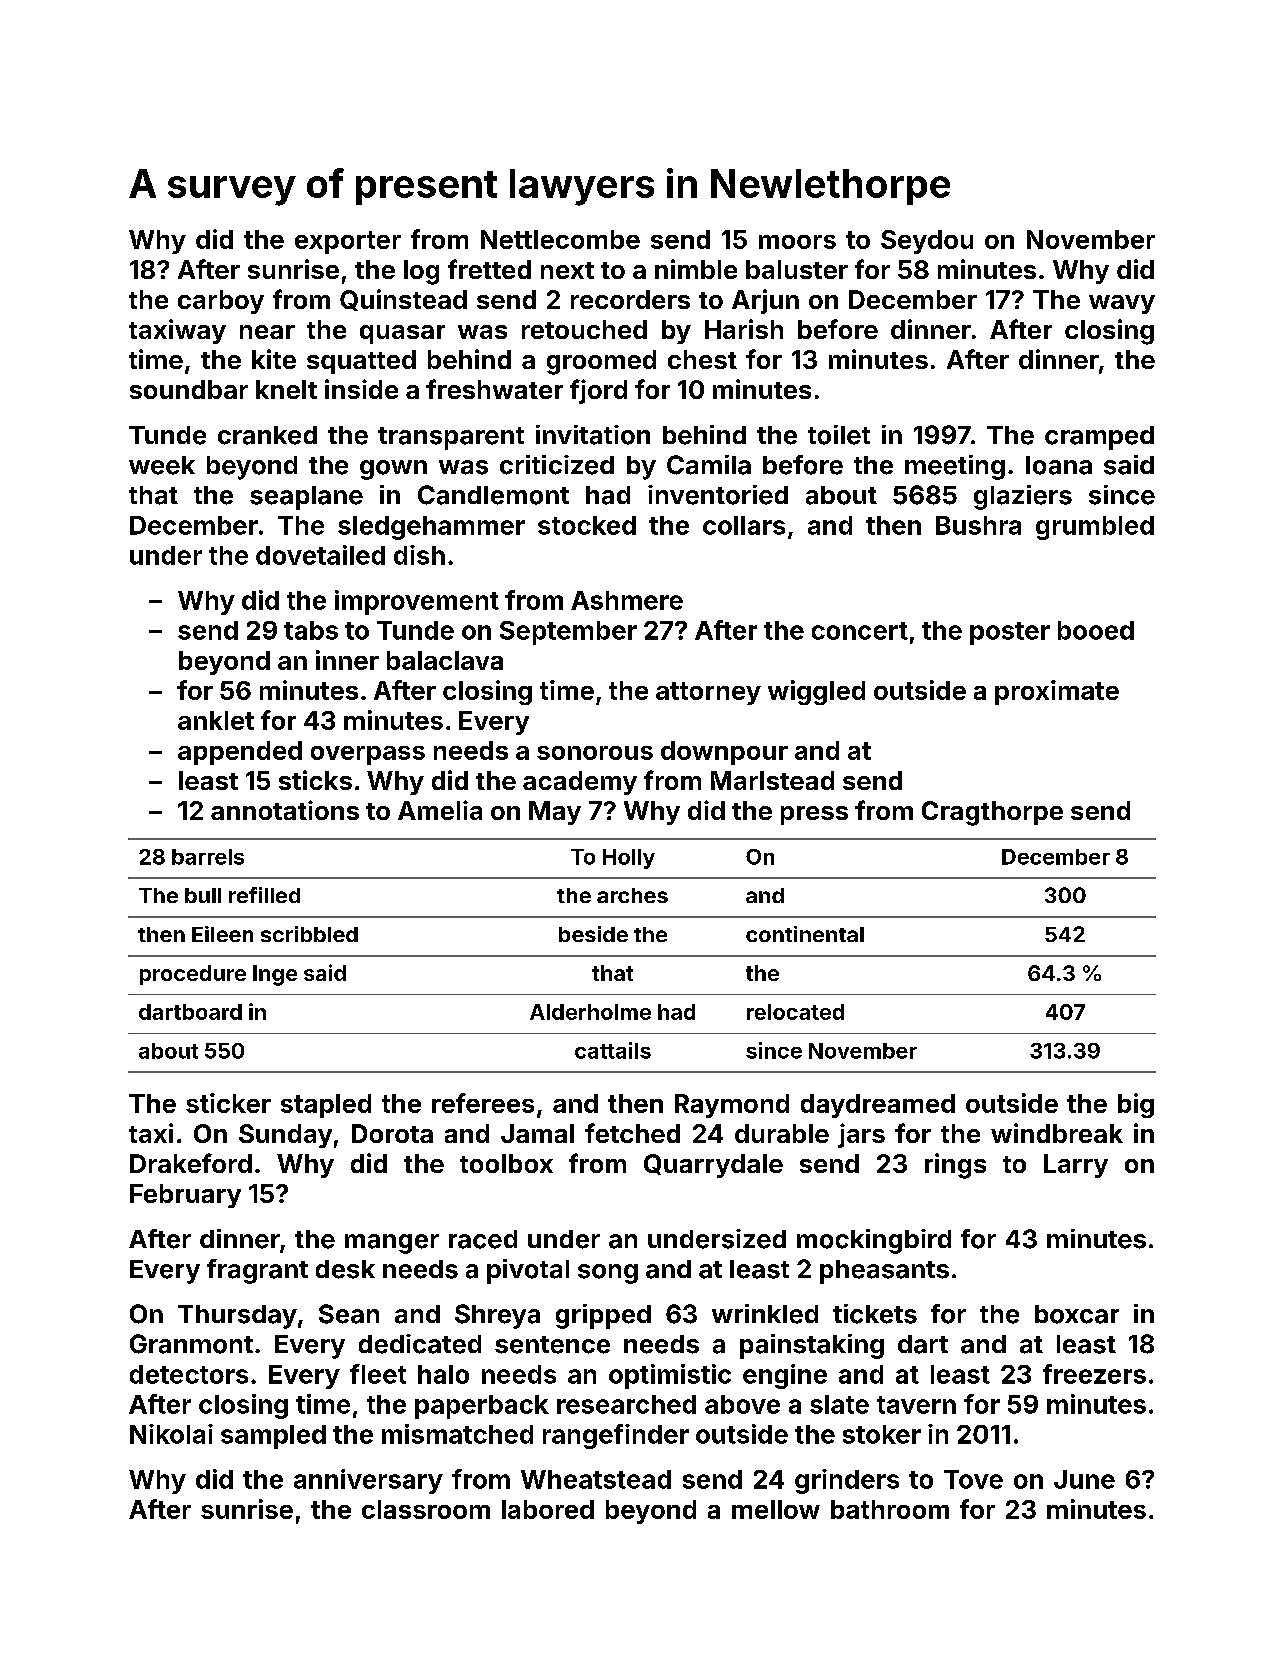 The image size is (1284, 1661). Describe the element at coordinates (742, 1404) in the image. I see `above` at that location.
